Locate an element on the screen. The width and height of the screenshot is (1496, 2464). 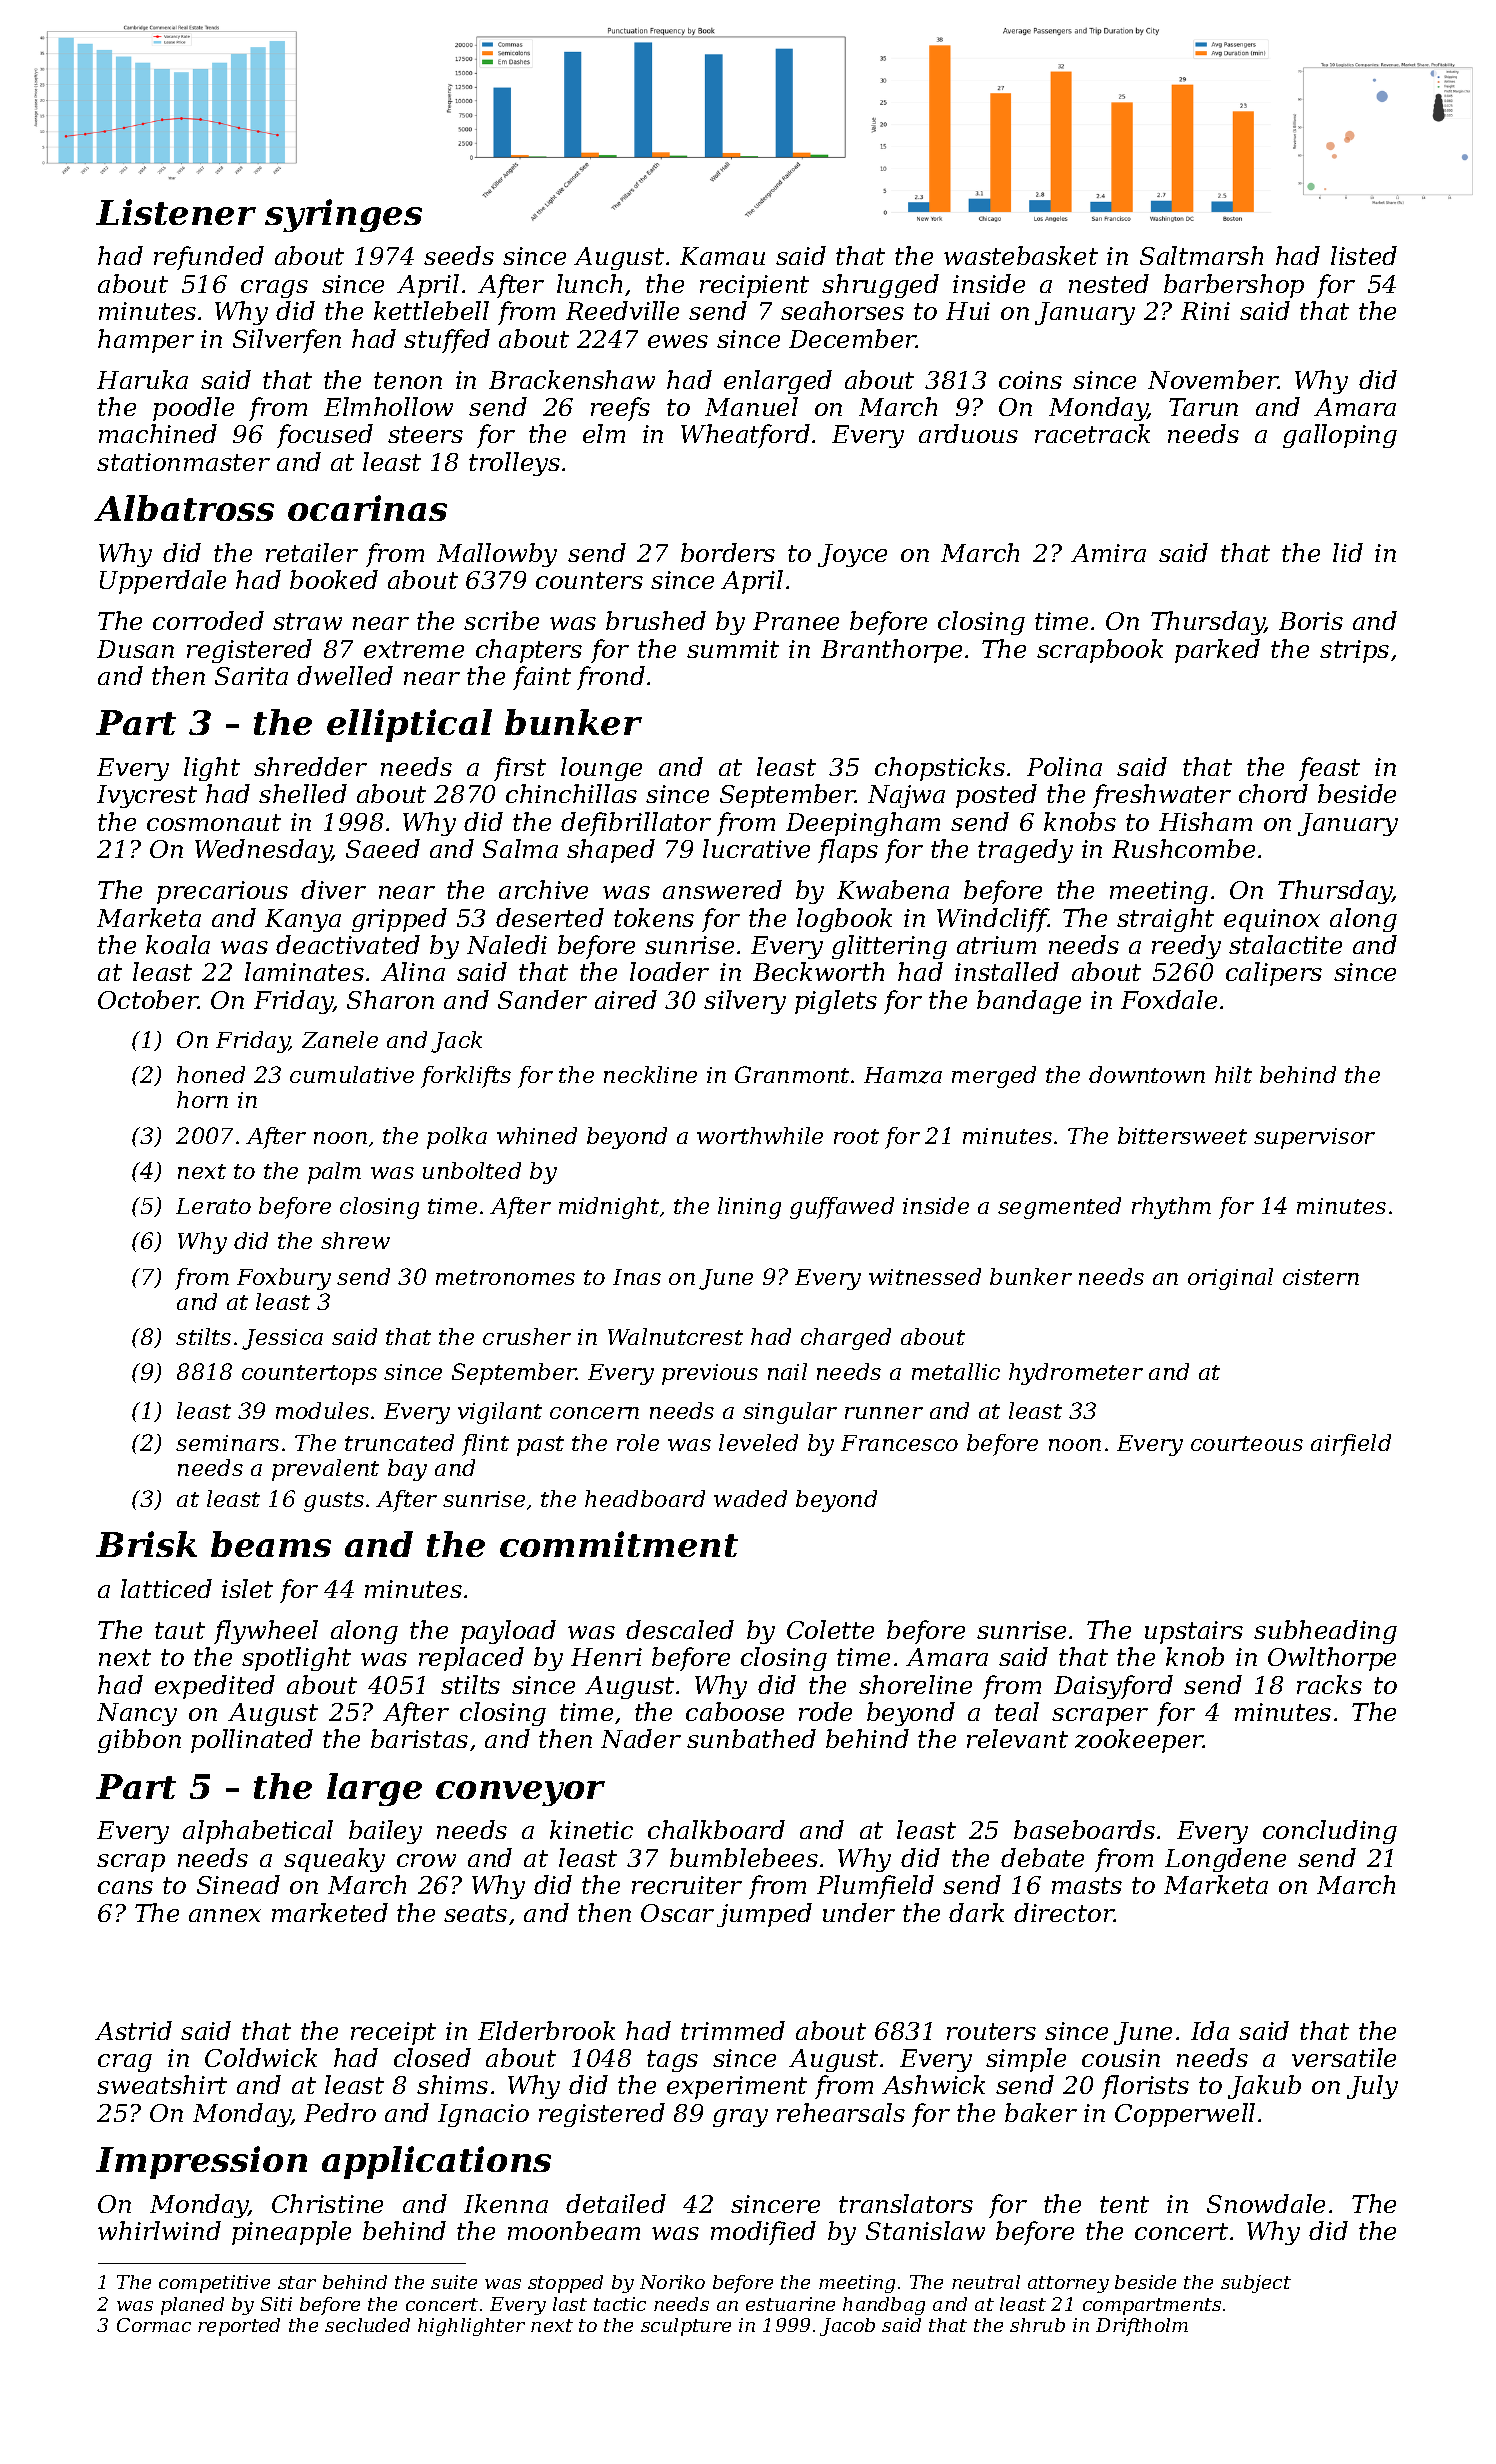
Kamau is located at coordinates (722, 256).
